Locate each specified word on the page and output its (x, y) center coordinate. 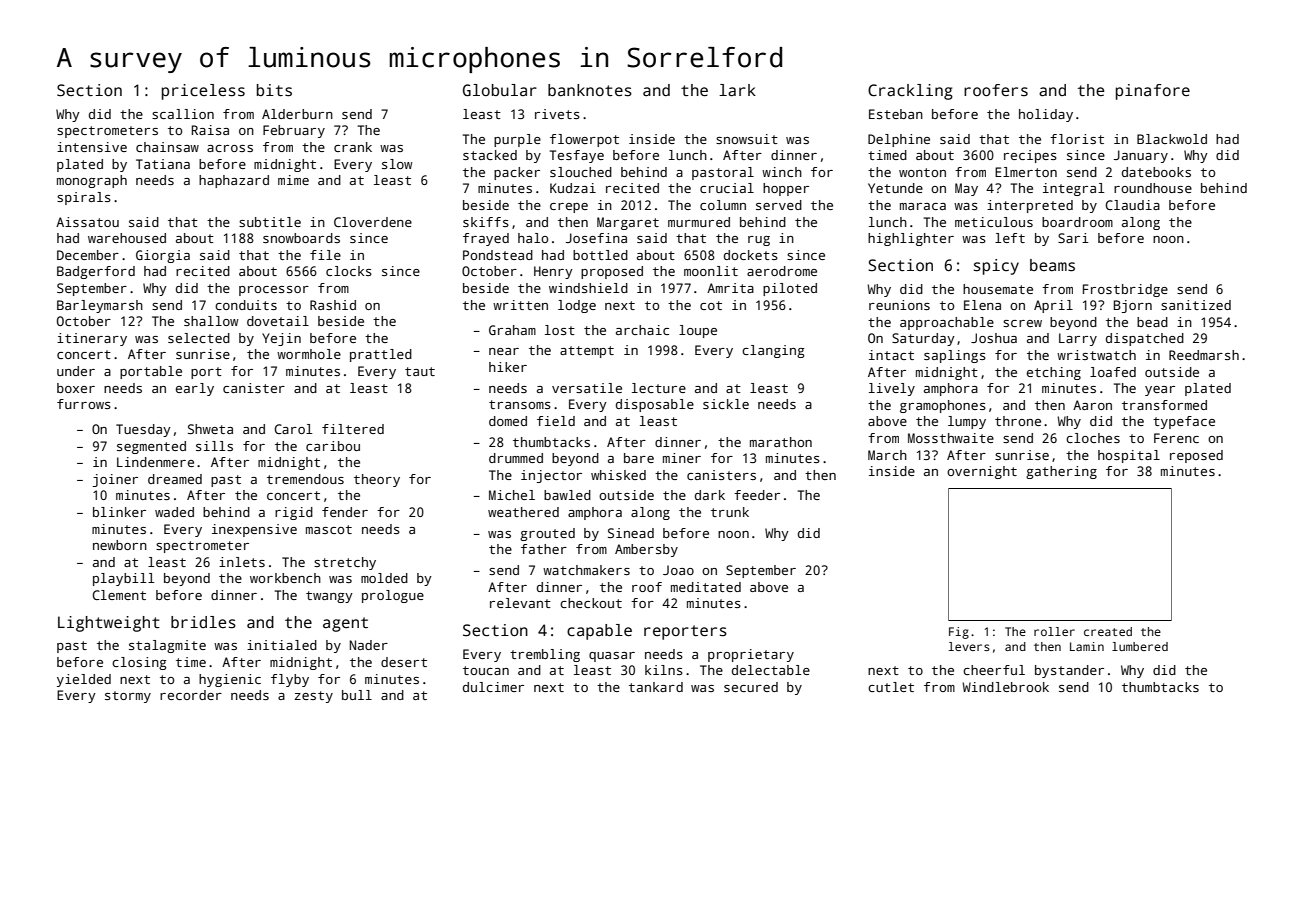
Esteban (896, 114)
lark (737, 90)
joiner (115, 480)
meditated (706, 587)
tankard (656, 687)
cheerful (994, 670)
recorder (191, 695)
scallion (183, 114)
